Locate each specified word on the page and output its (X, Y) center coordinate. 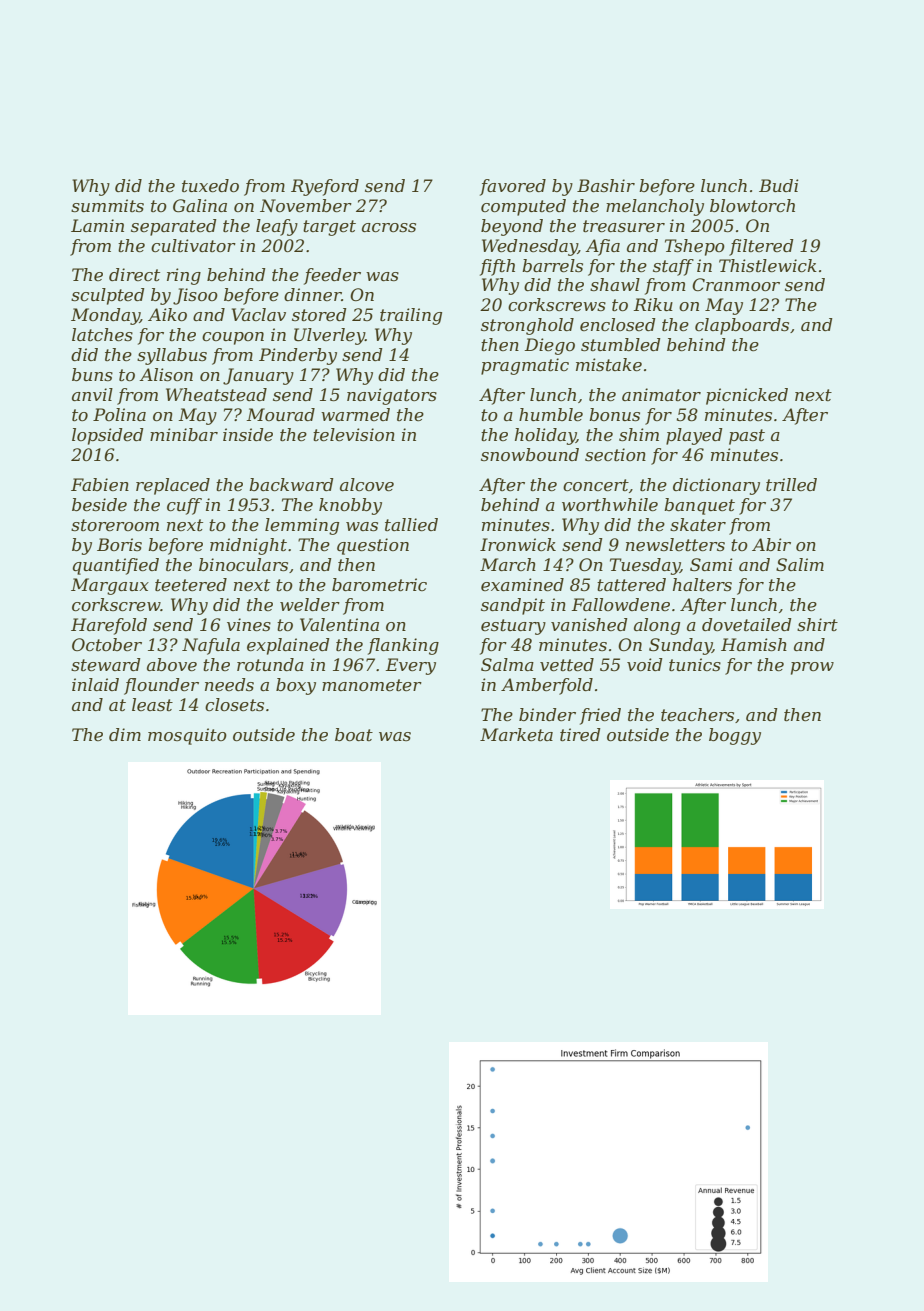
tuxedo (210, 185)
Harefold (109, 626)
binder (547, 714)
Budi (779, 185)
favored (513, 187)
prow (812, 668)
